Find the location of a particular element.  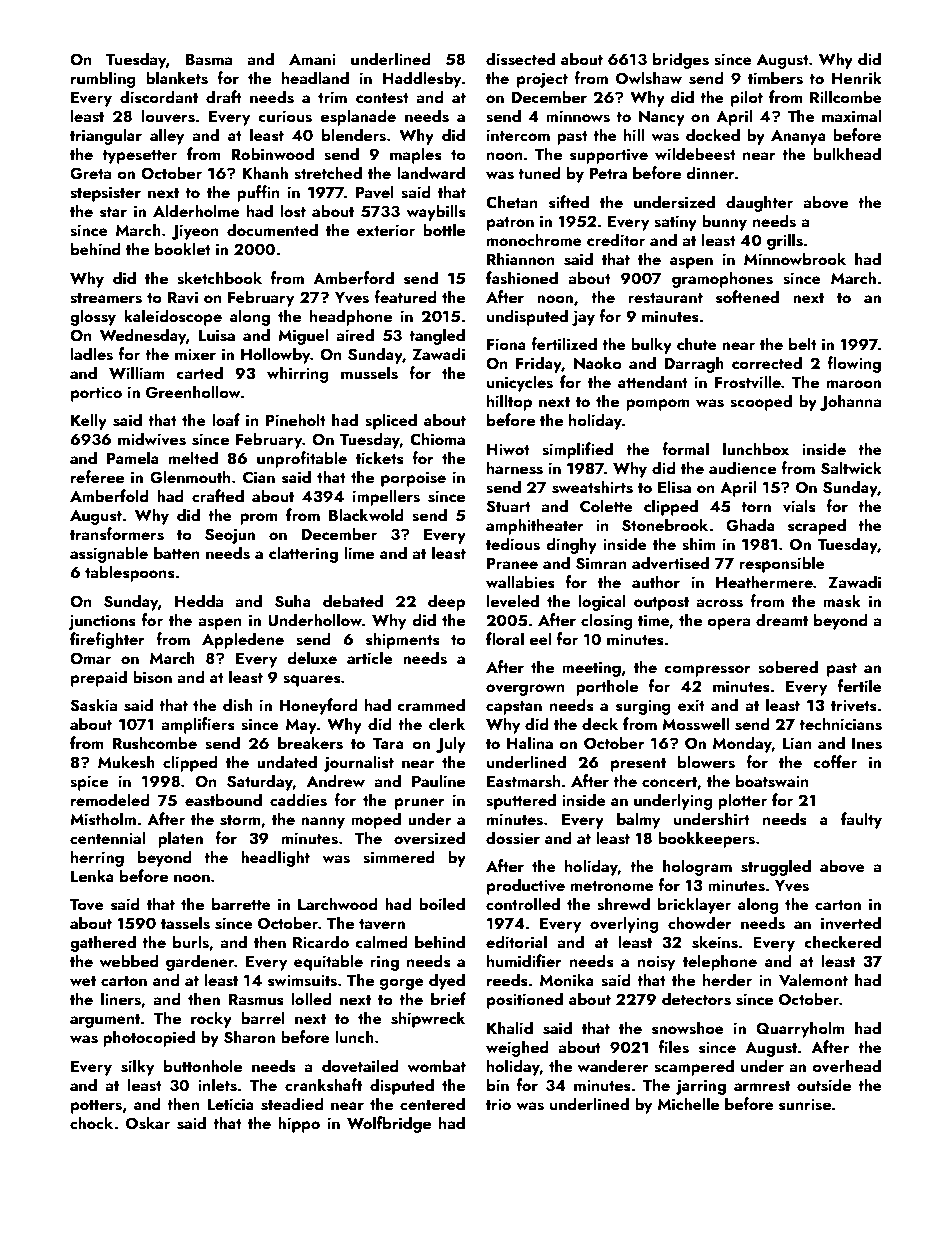

rumbling is located at coordinates (103, 79).
